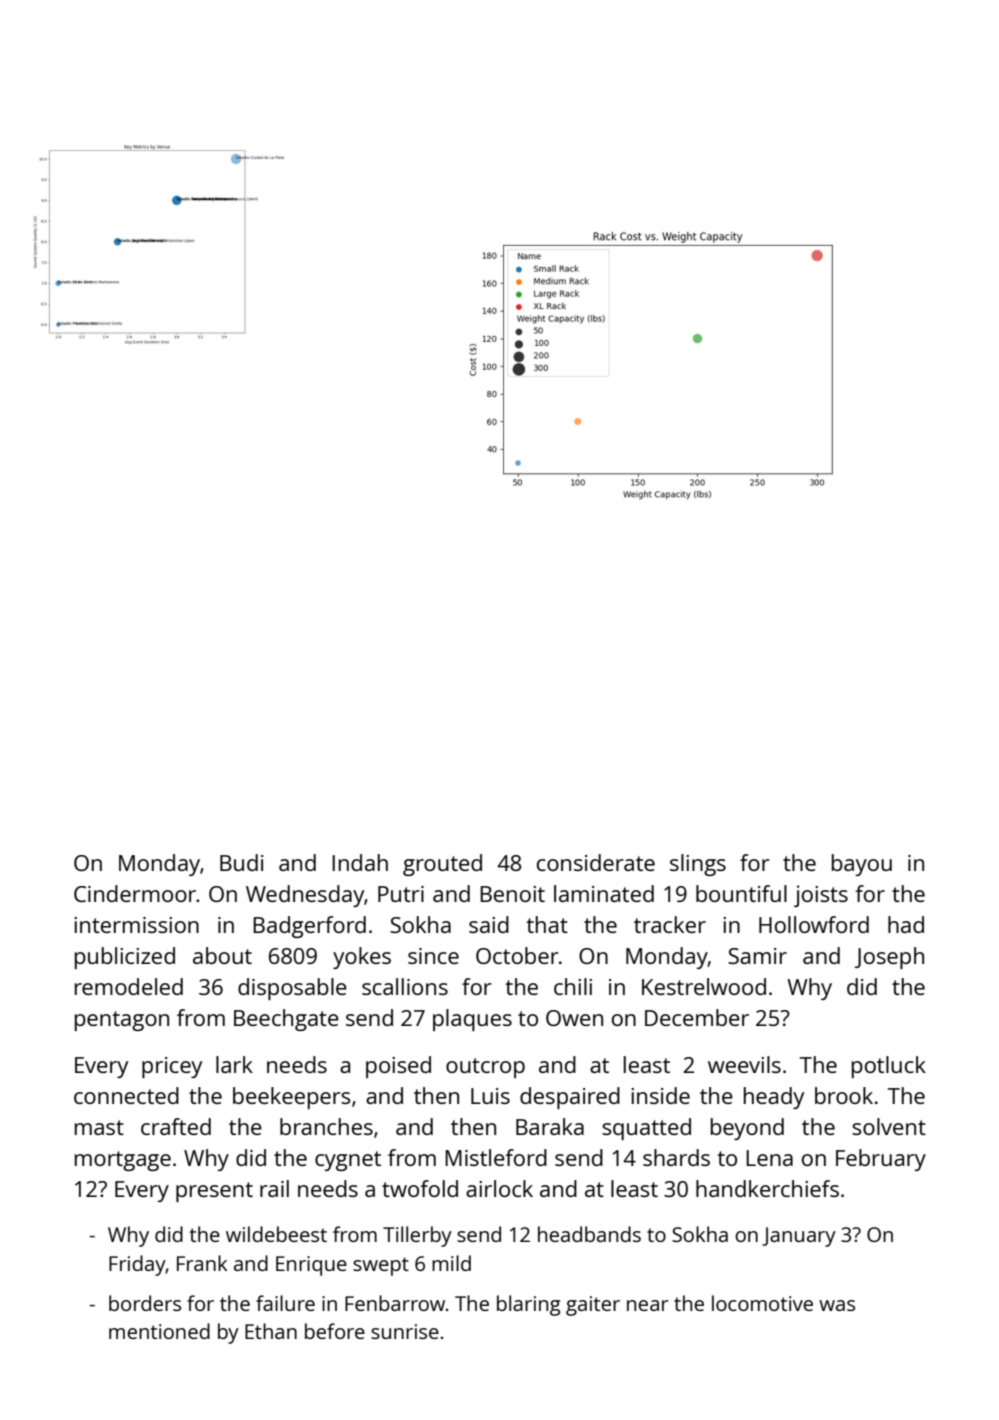  Describe the element at coordinates (889, 958) in the screenshot. I see `Joseph` at that location.
